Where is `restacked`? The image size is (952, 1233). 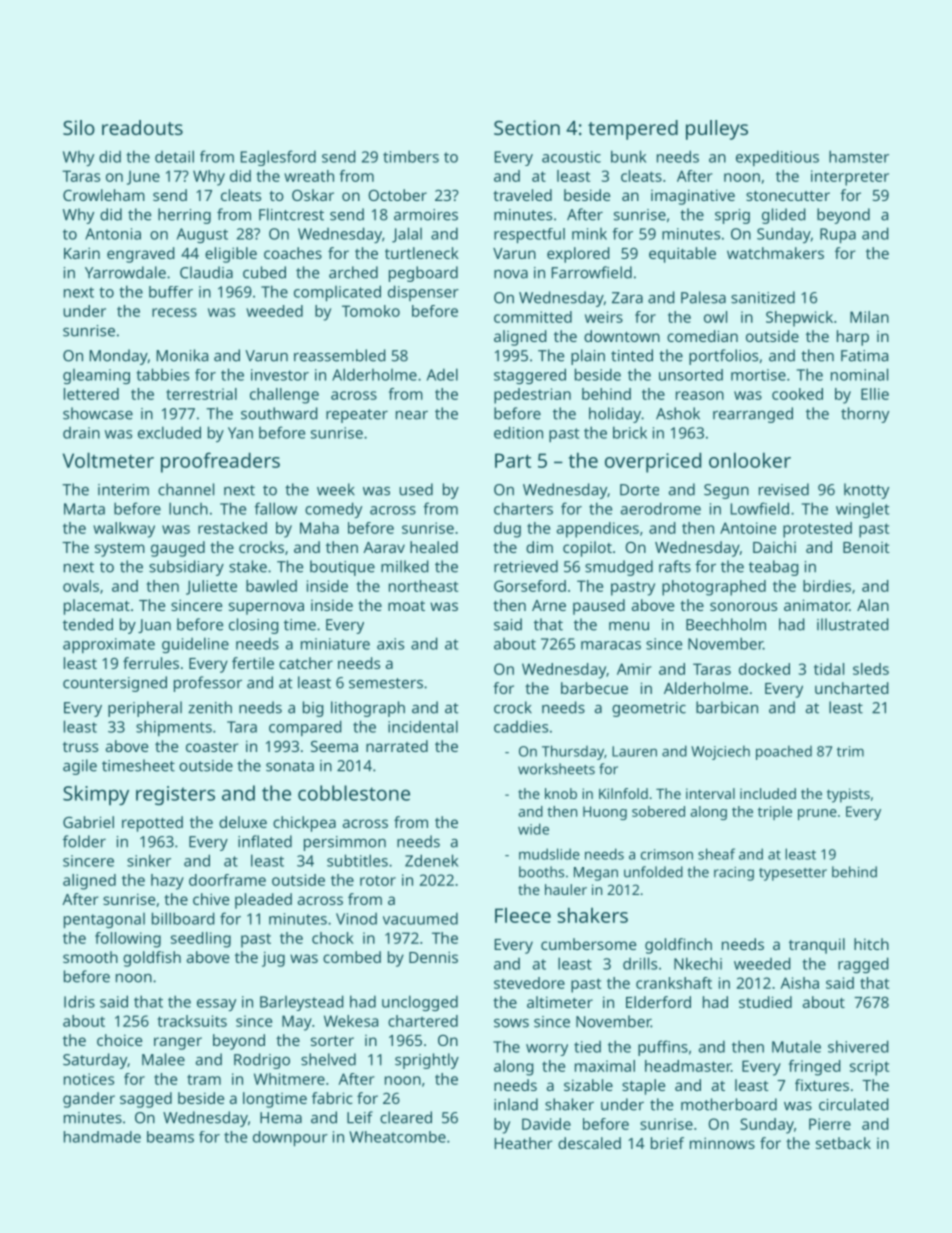 restacked is located at coordinates (232, 528).
